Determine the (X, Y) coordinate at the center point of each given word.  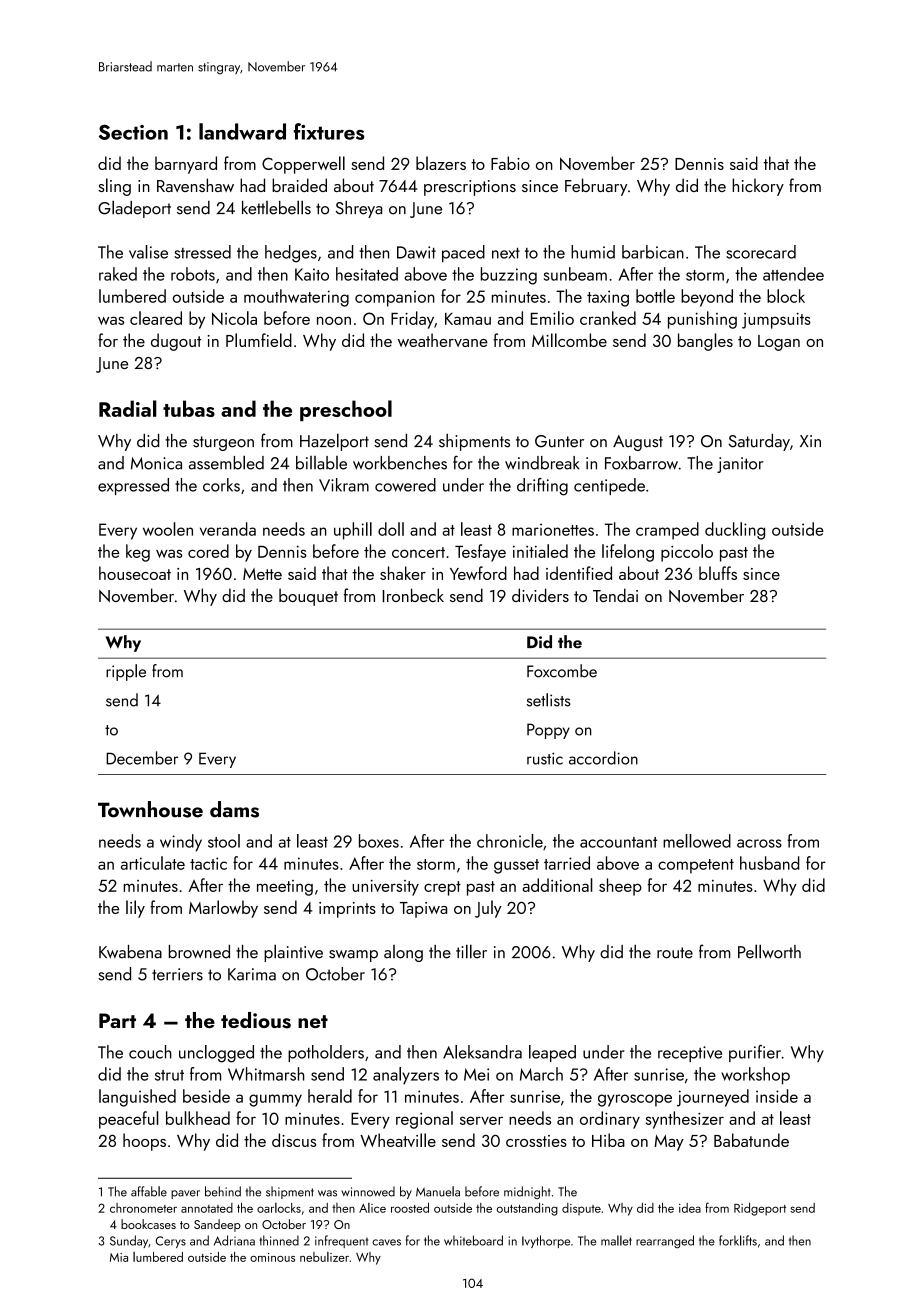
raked (118, 274)
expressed (133, 486)
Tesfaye (480, 553)
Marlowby (223, 909)
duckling (735, 531)
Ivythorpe (546, 1241)
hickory (758, 187)
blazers (441, 163)
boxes (379, 841)
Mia (119, 1257)
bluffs (718, 573)
